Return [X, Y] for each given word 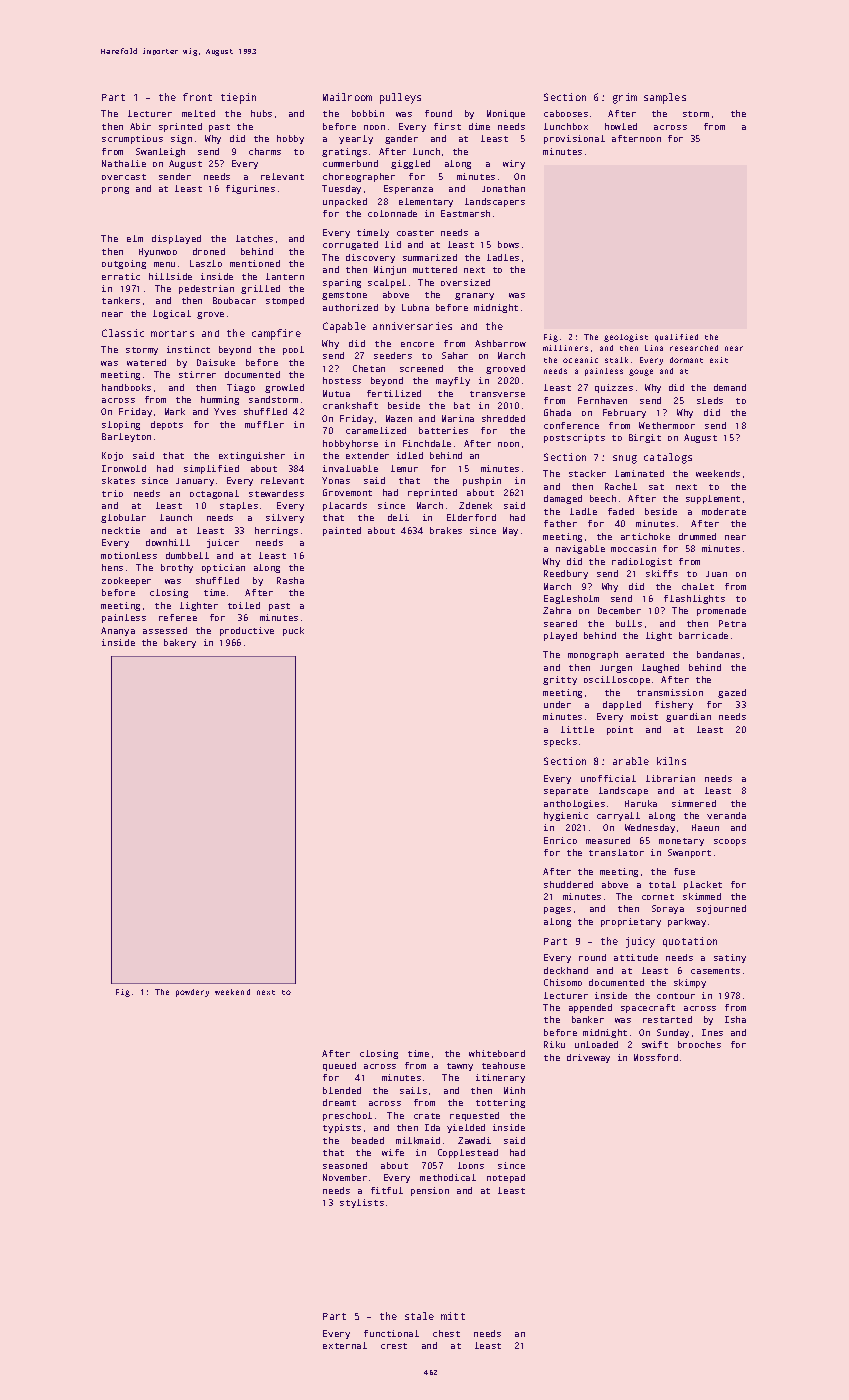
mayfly [453, 381]
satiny [730, 958]
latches [254, 238]
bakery [180, 643]
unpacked [345, 202]
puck [293, 631]
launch [176, 517]
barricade [703, 635]
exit [719, 360]
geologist [626, 338]
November [345, 1177]
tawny [460, 1067]
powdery [192, 993]
